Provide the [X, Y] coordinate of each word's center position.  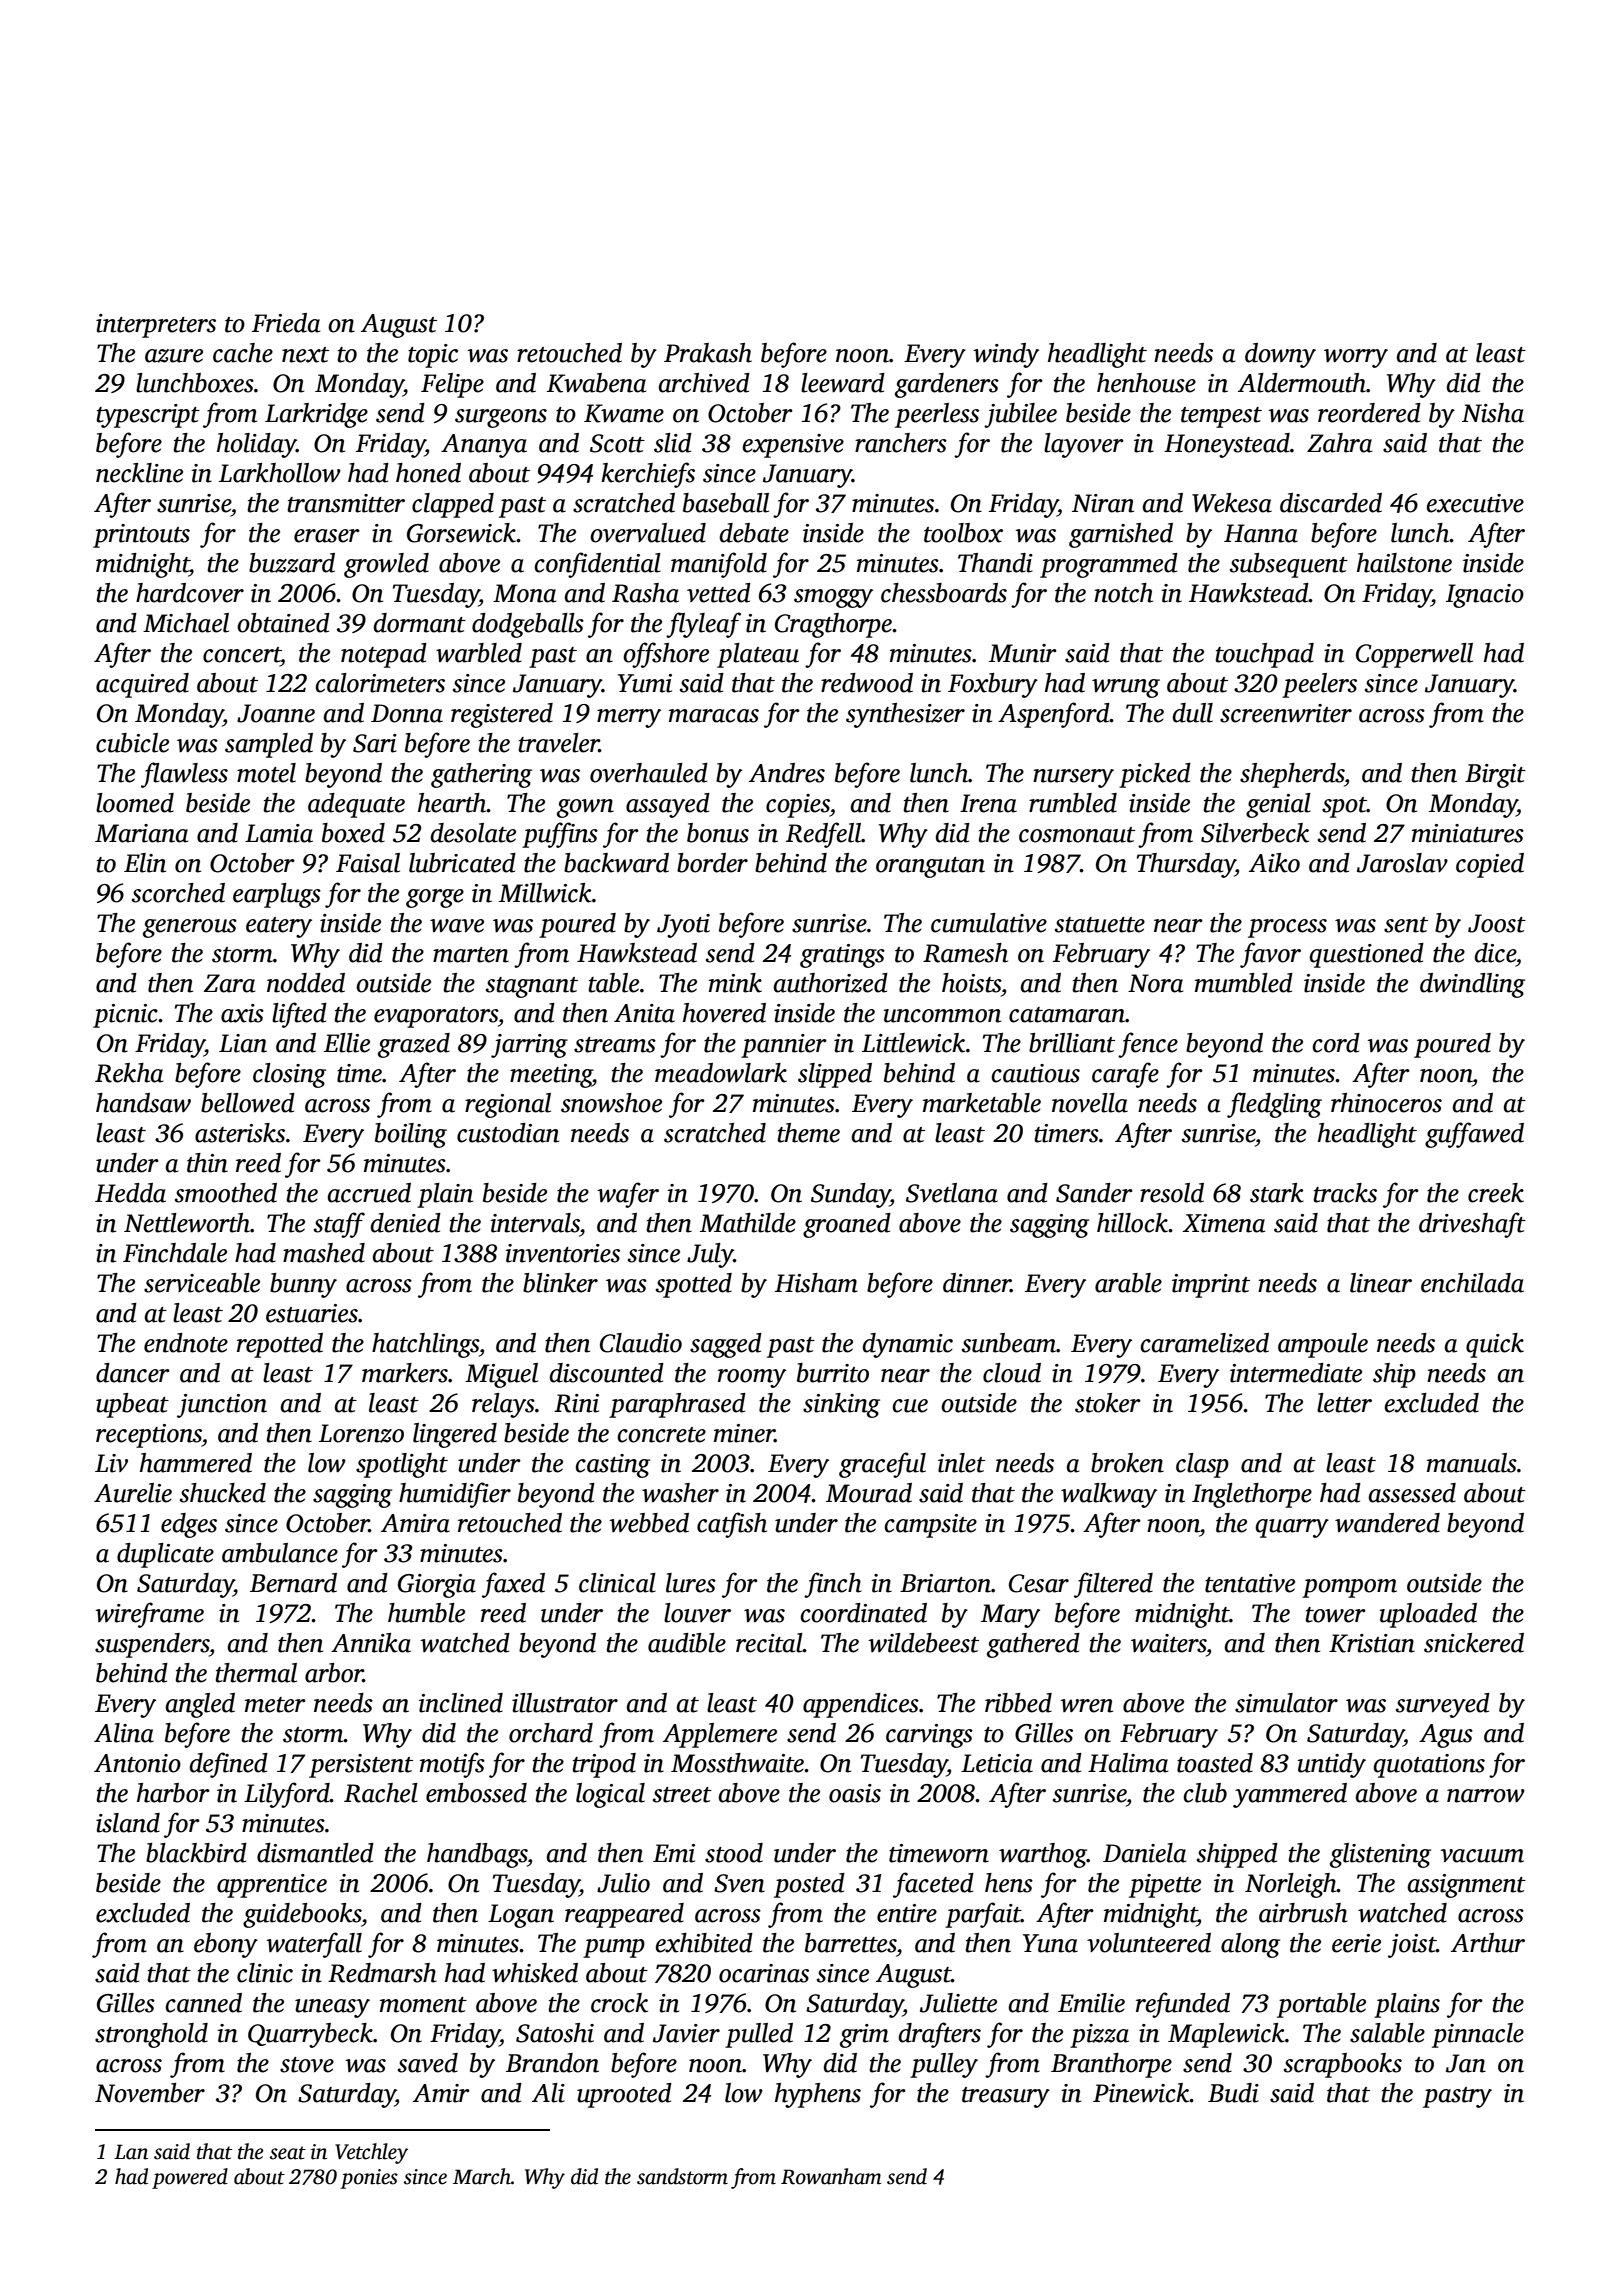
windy [1006, 355]
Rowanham [831, 2176]
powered [190, 2178]
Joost [1497, 923]
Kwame [624, 413]
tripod [604, 1765]
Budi [1233, 2093]
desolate [473, 833]
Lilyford [287, 1795]
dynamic [907, 1345]
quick [1495, 1345]
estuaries [312, 1313]
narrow [1486, 1796]
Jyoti [683, 926]
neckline [139, 473]
